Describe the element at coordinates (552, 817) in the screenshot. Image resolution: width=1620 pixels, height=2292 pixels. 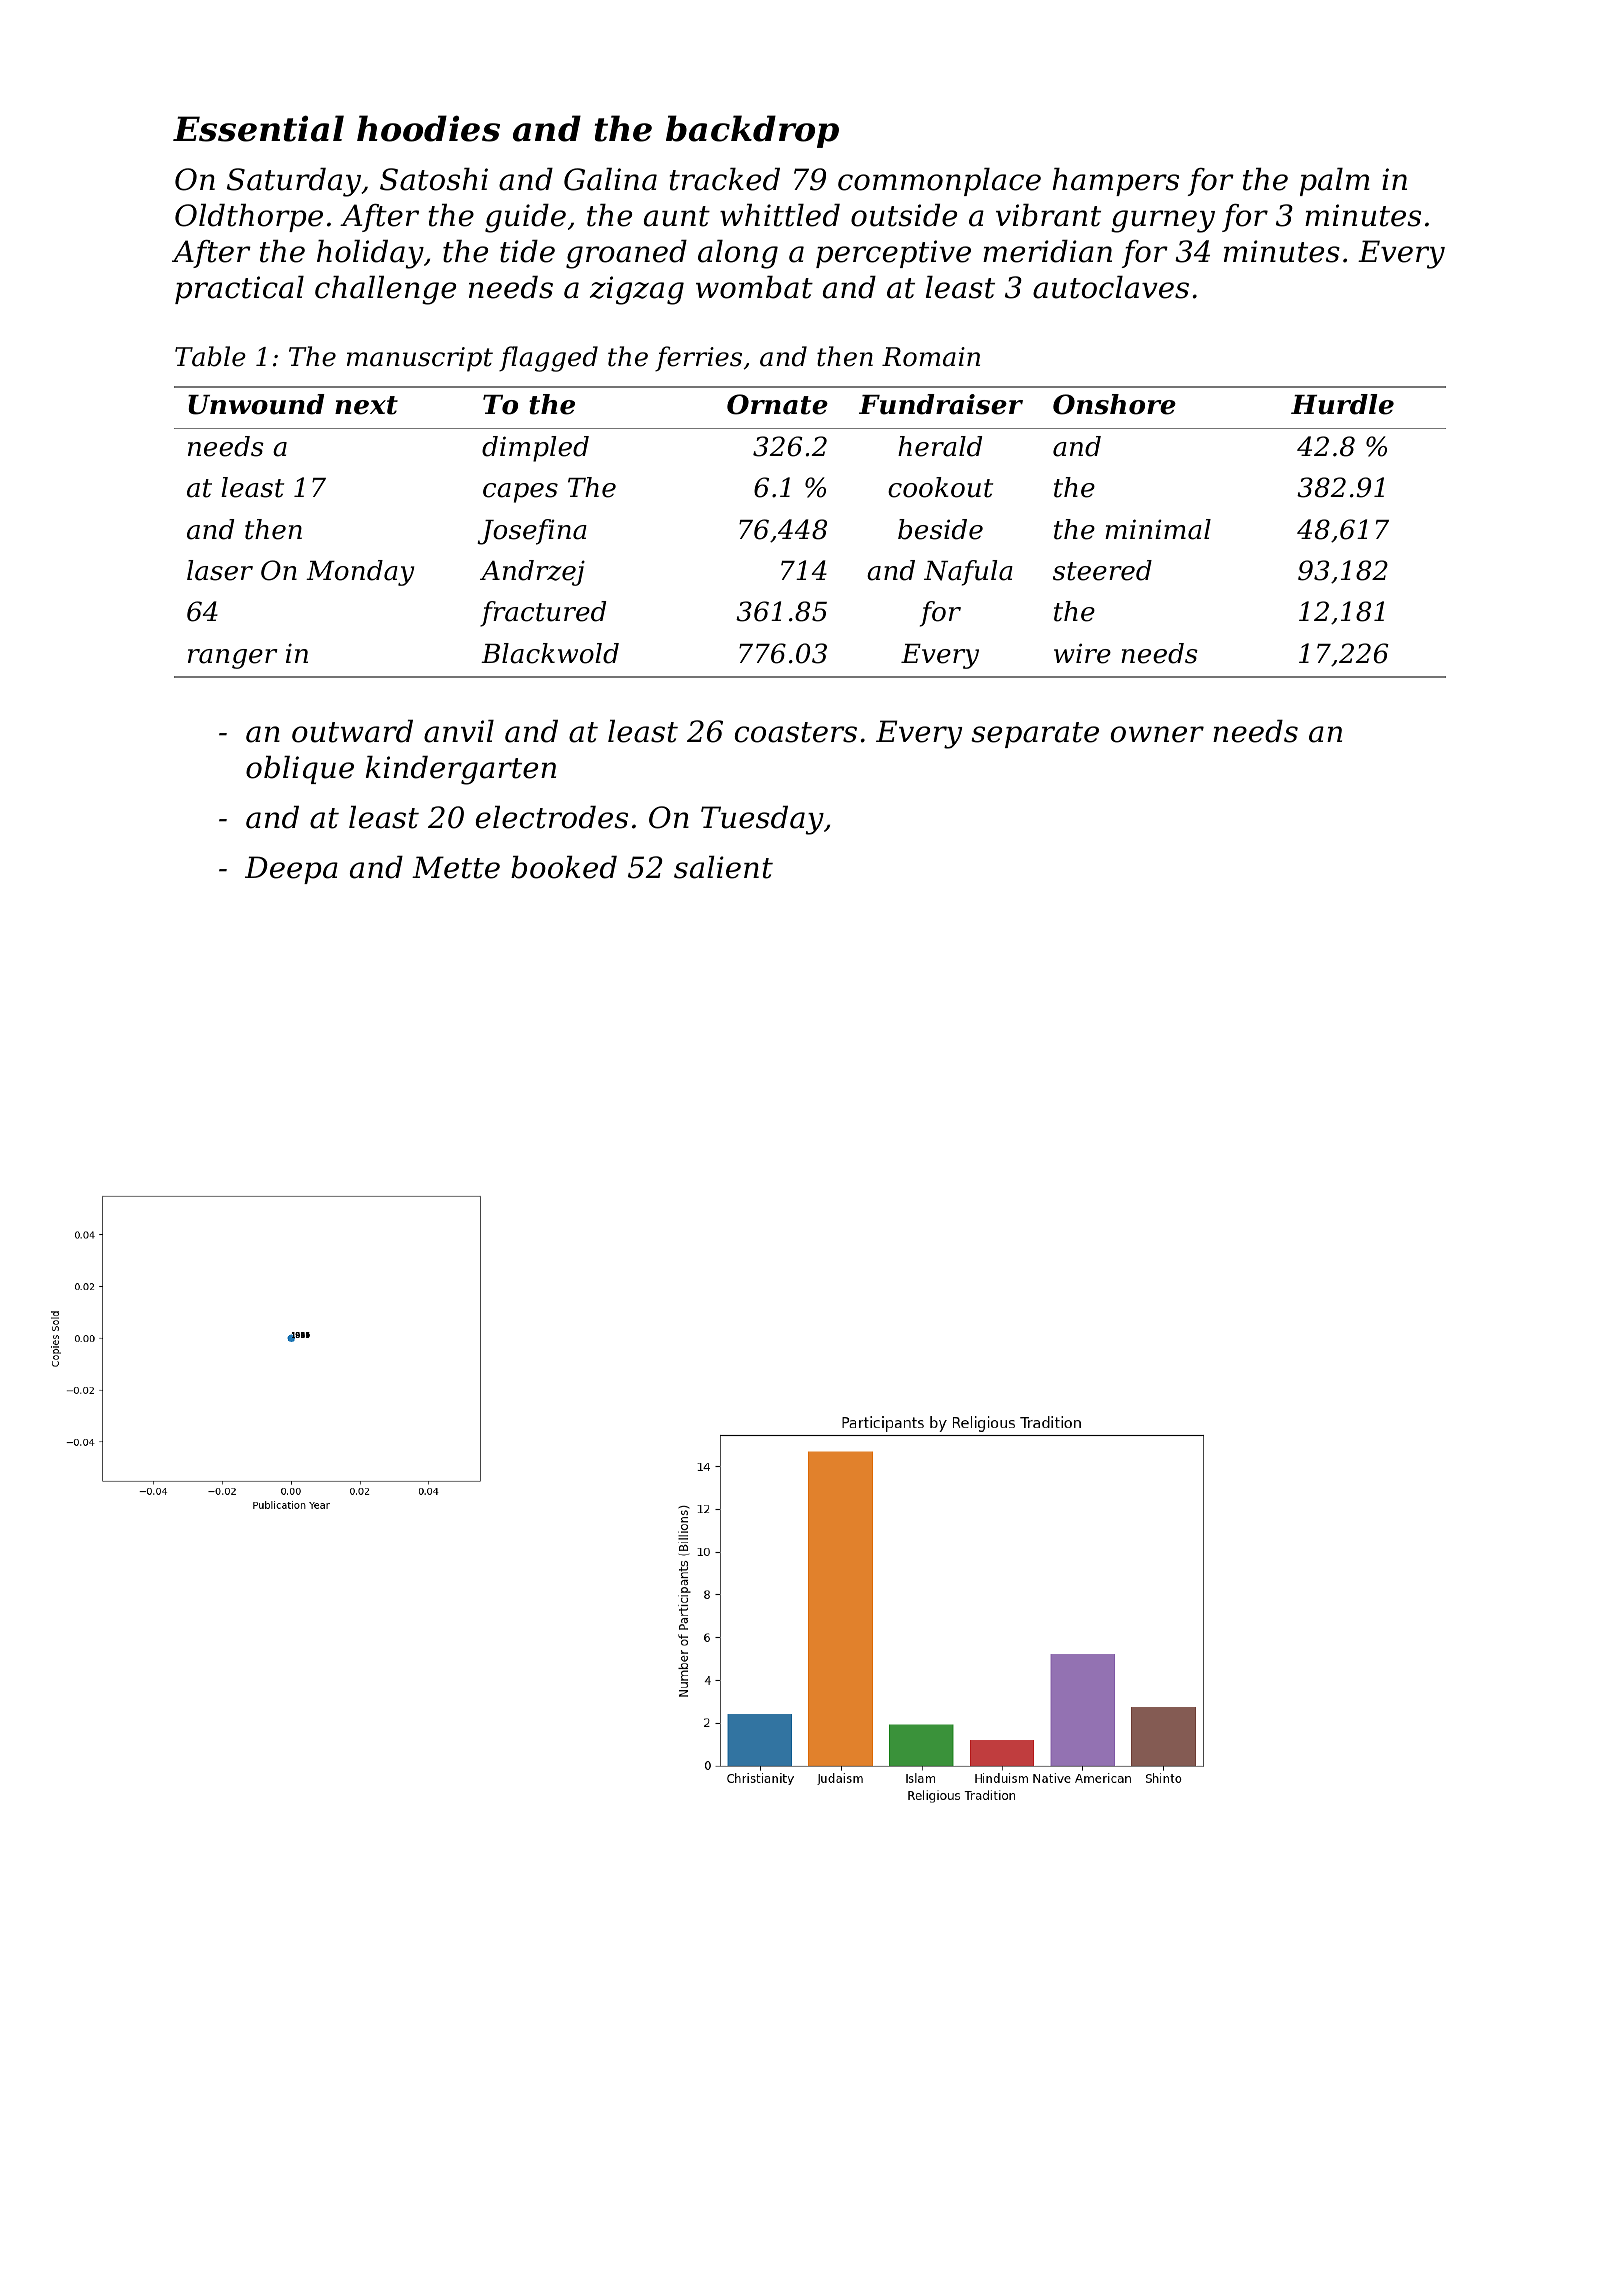
I see `electrodes` at that location.
